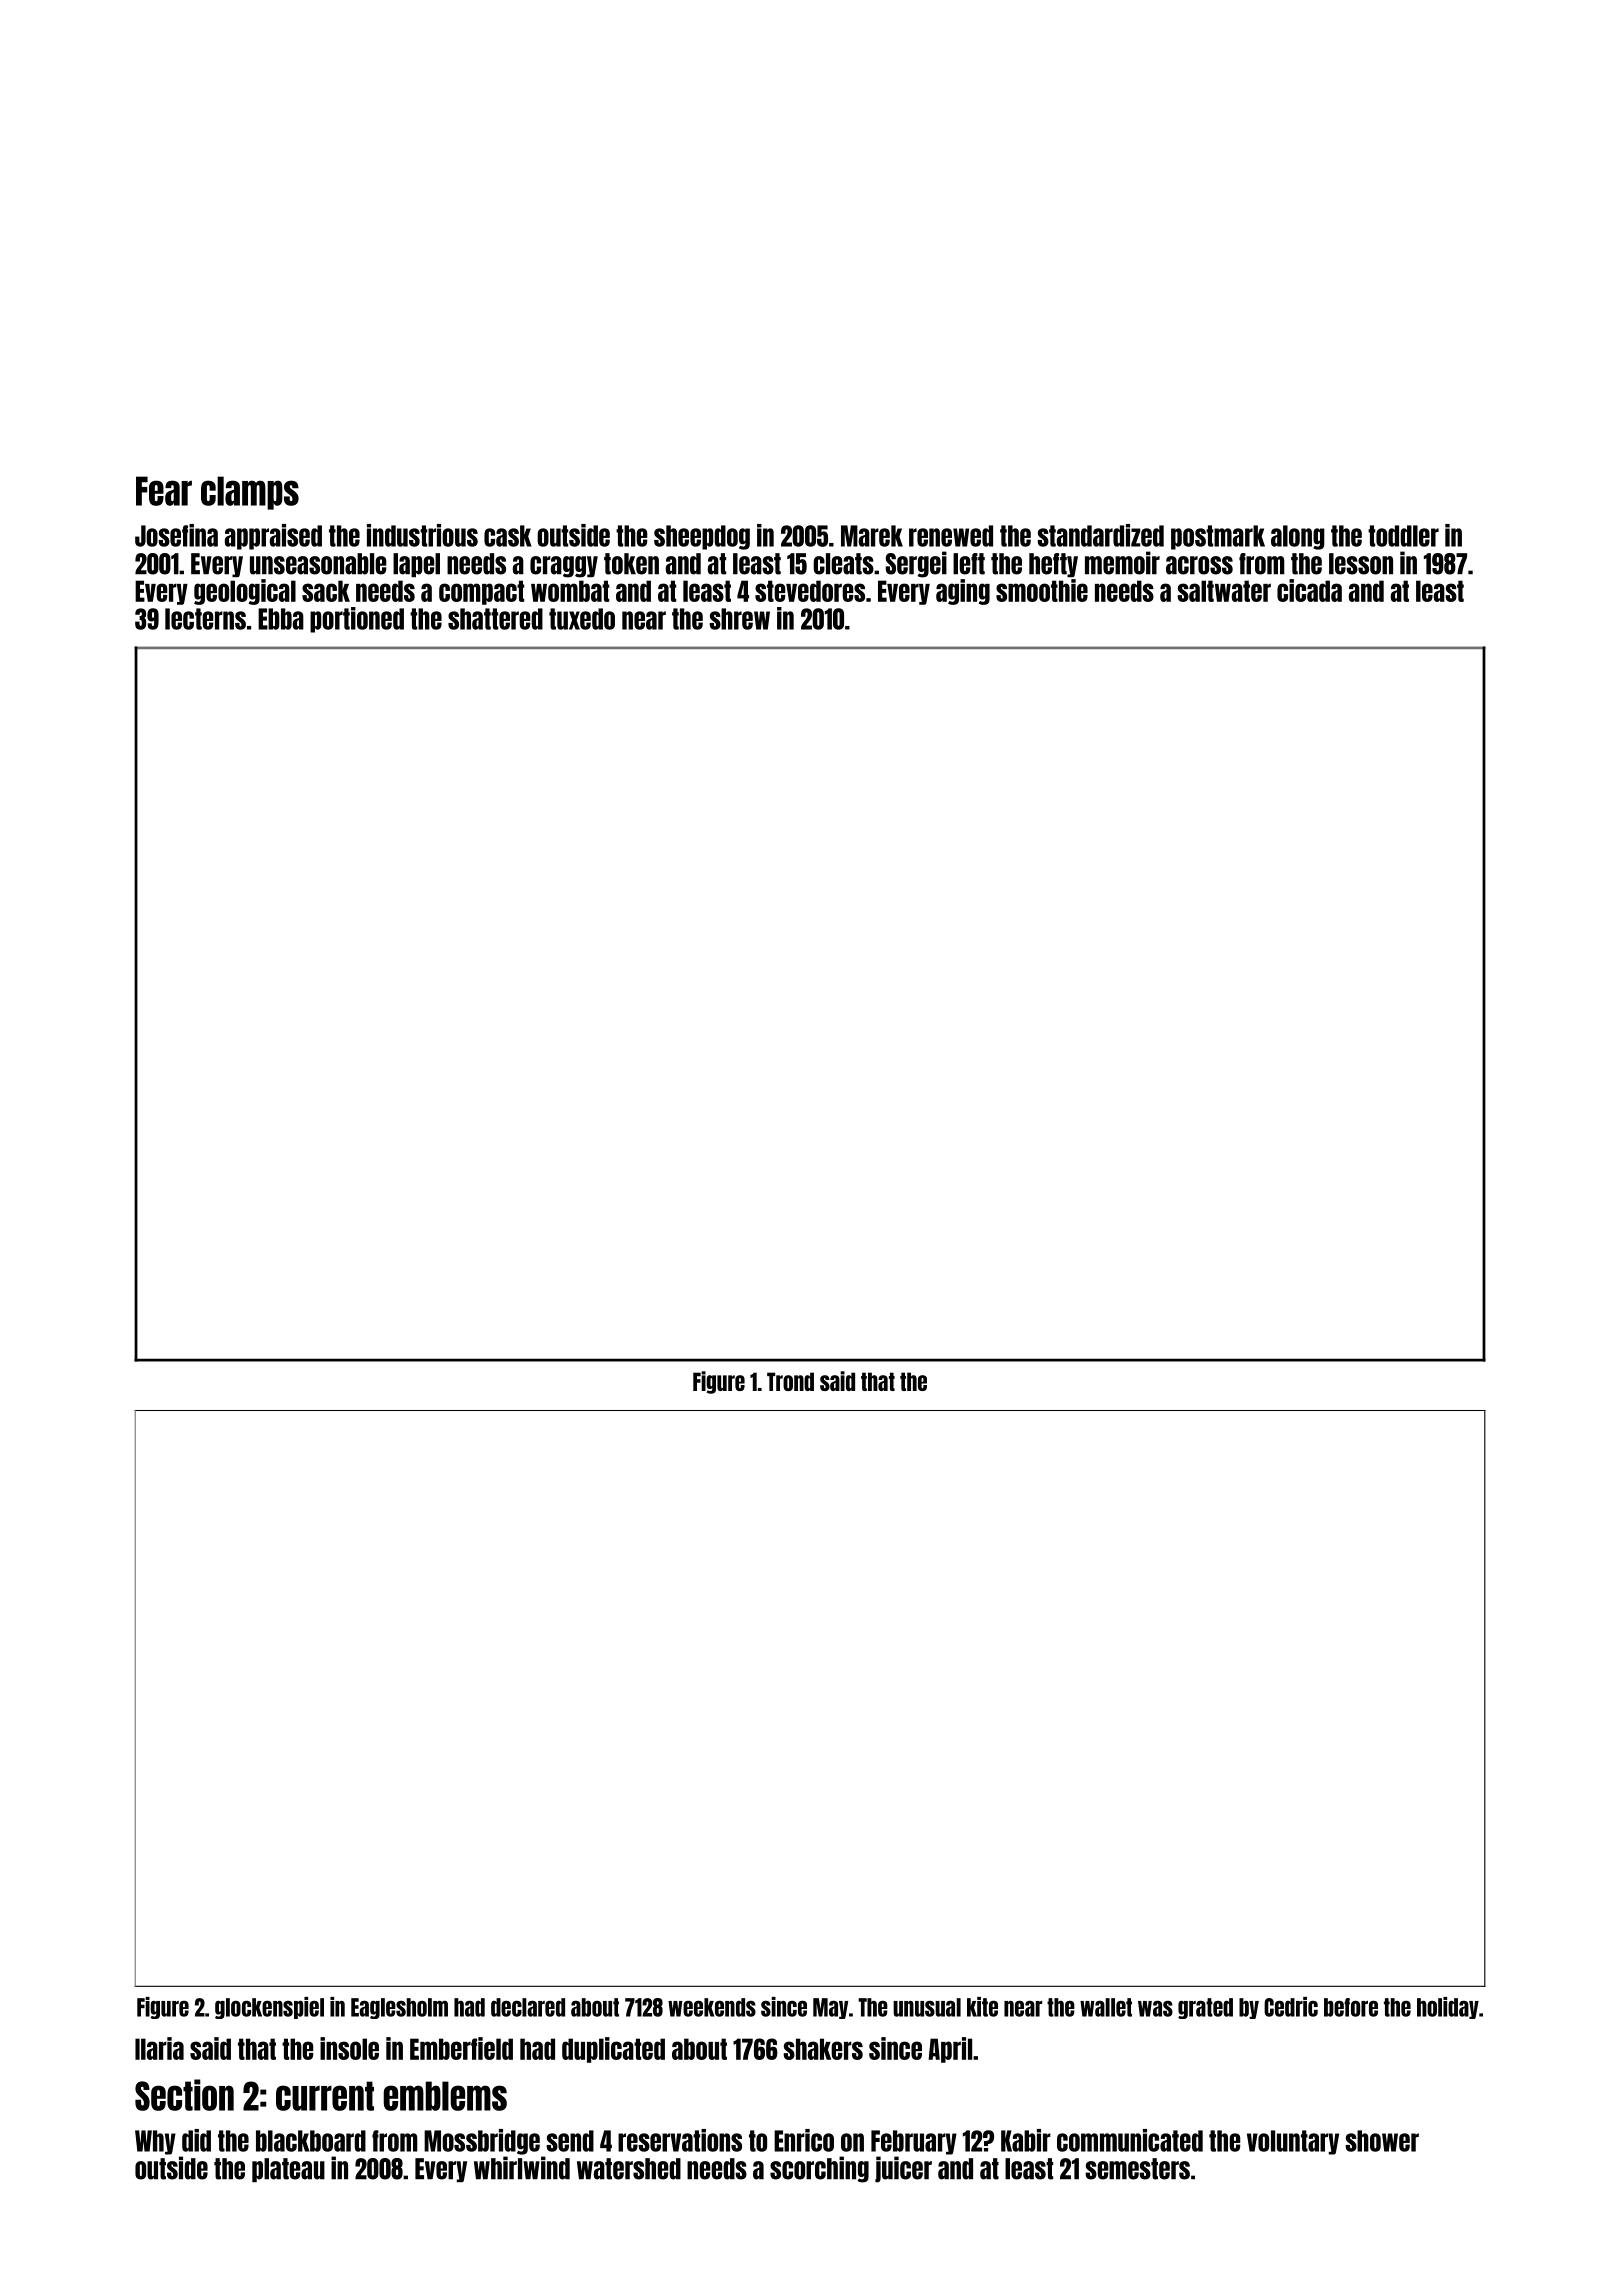  I want to click on Mossbridge, so click(482, 2142).
